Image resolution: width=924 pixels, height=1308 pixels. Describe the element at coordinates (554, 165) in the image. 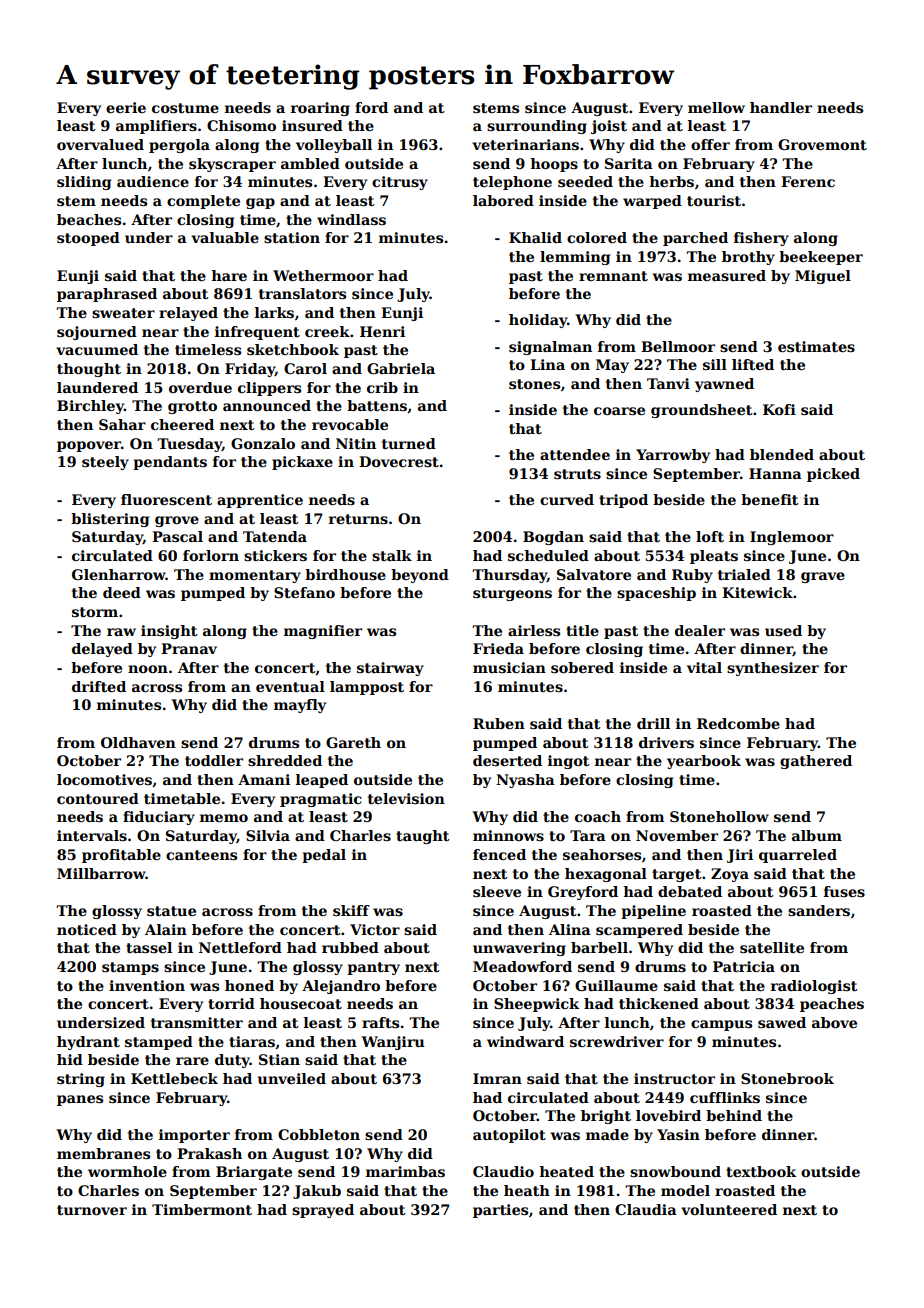

I see `hoops` at that location.
